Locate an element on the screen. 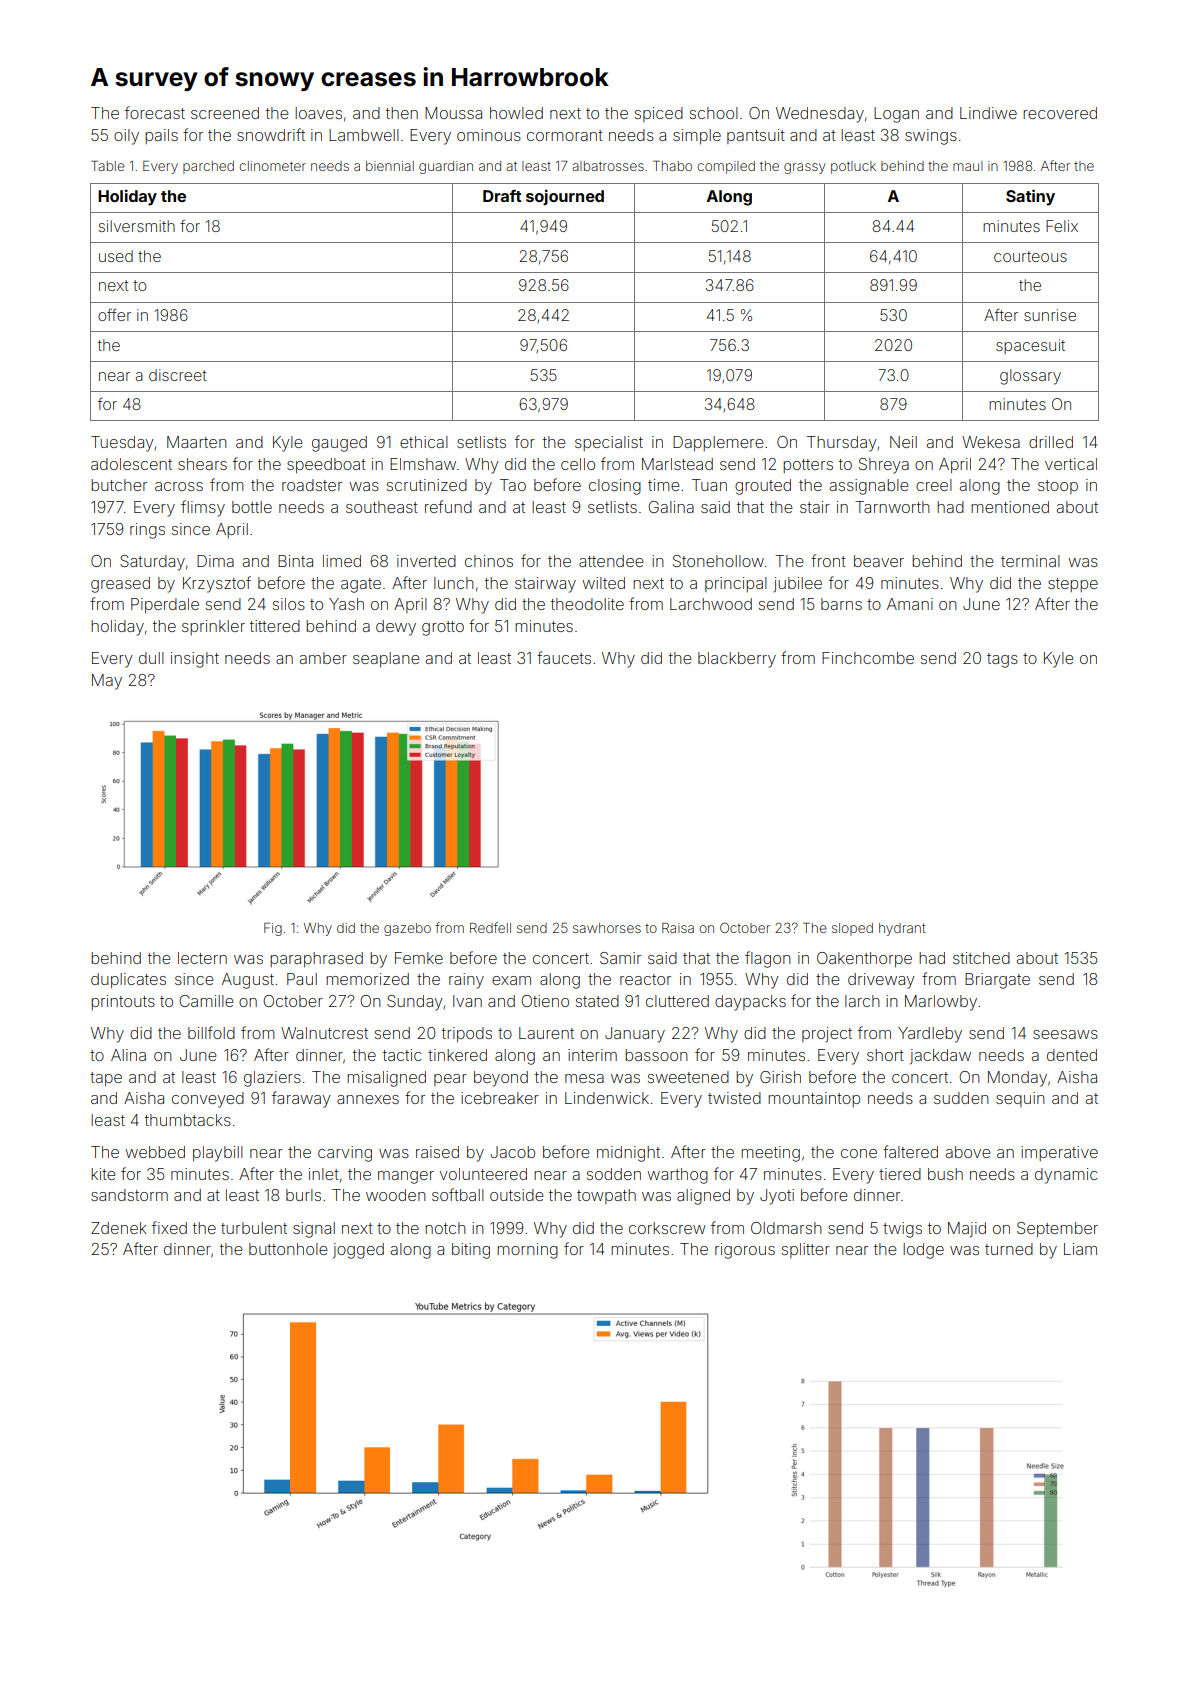 This screenshot has width=1189, height=1681. Logan is located at coordinates (896, 115).
